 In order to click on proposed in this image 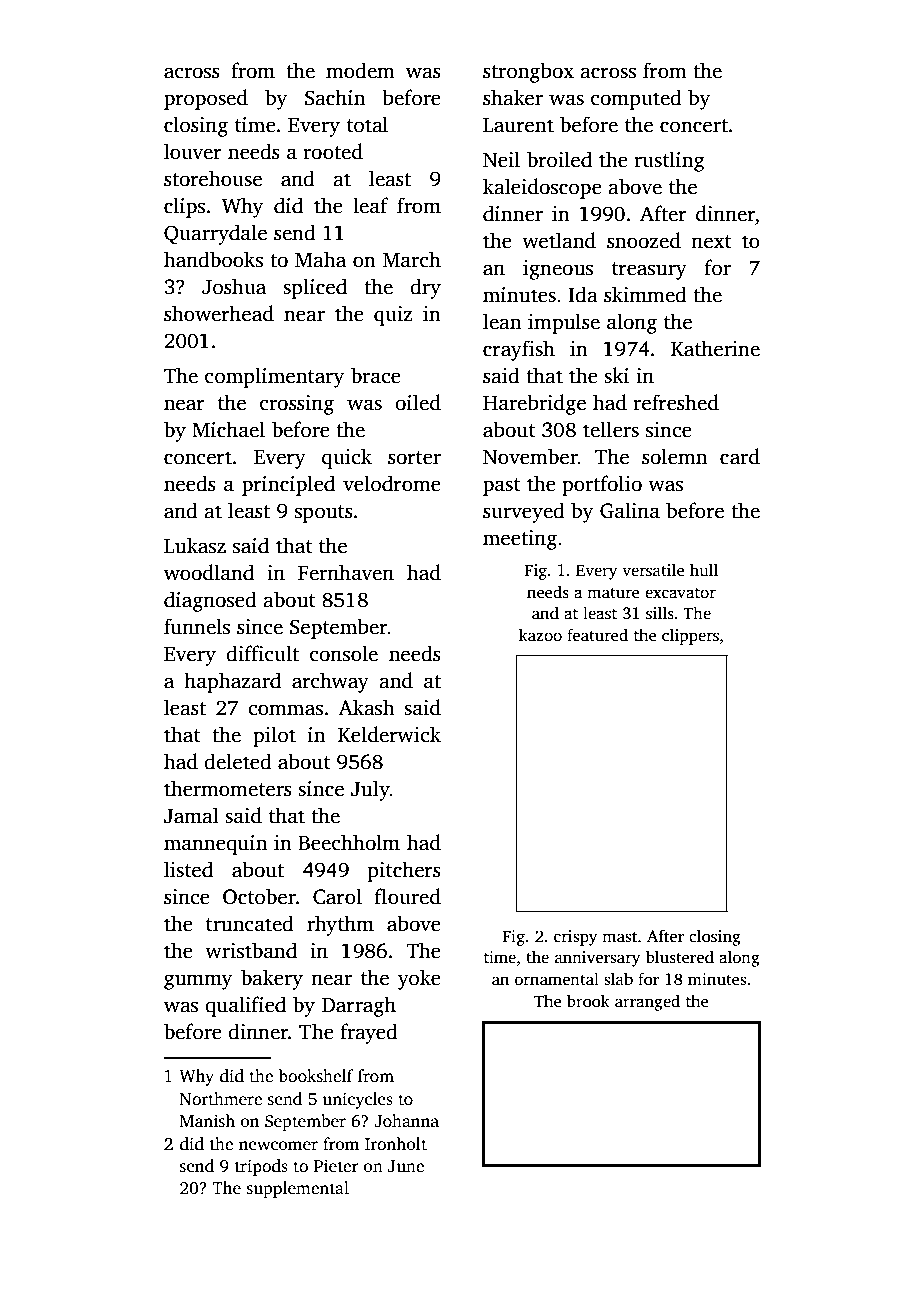, I will do `click(206, 99)`.
